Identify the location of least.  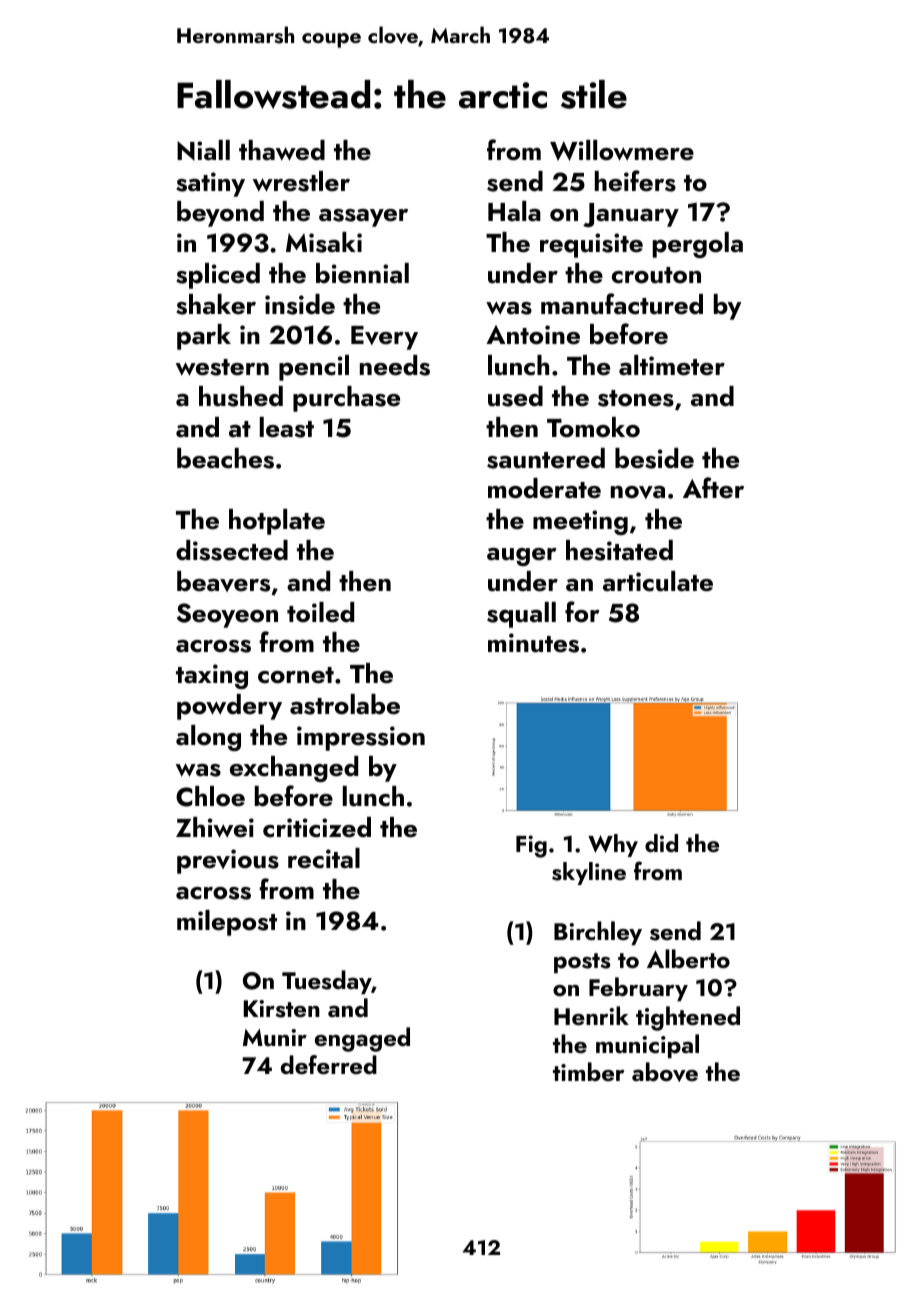
(287, 427).
